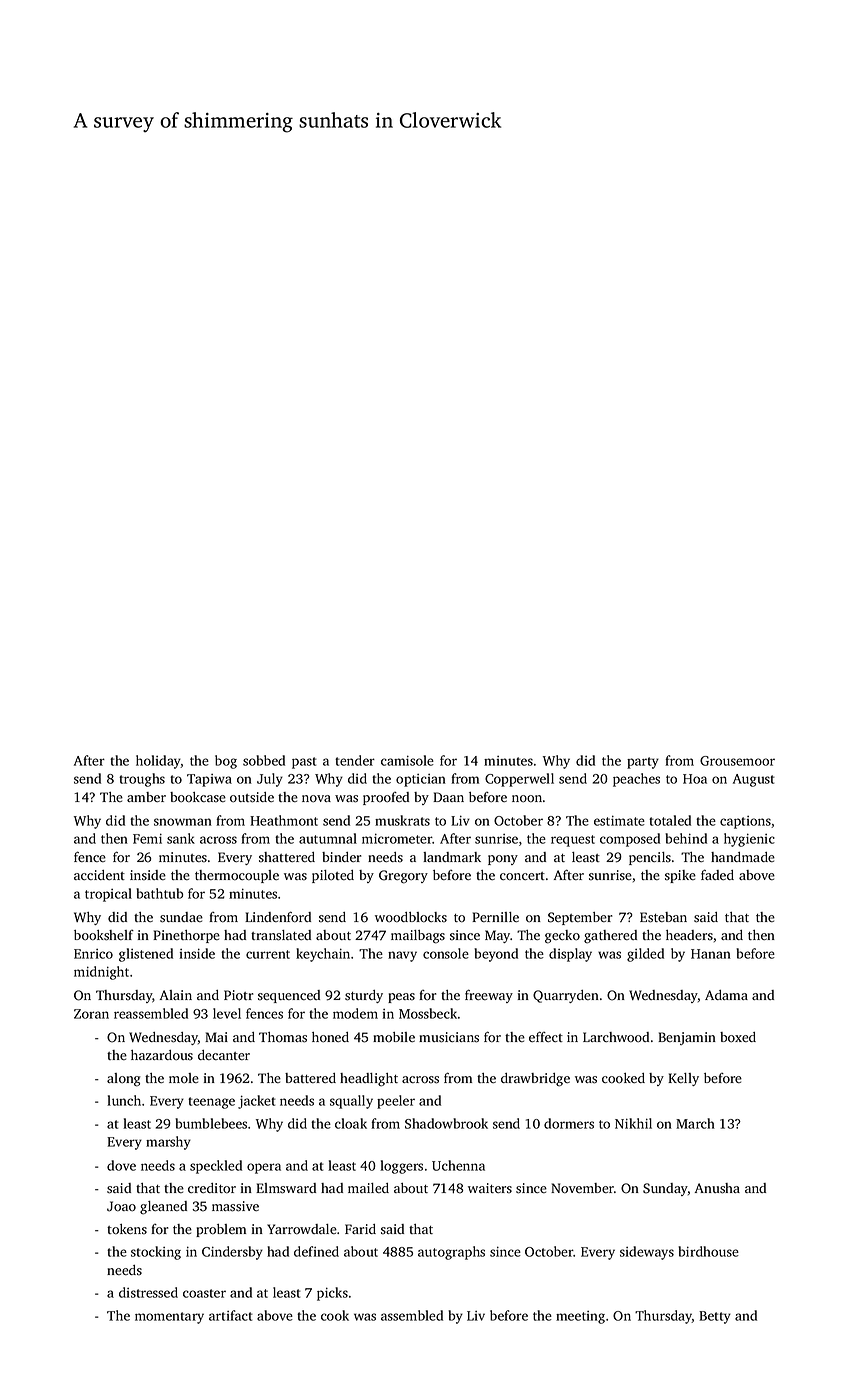  Describe the element at coordinates (332, 1294) in the image. I see `picks` at that location.
